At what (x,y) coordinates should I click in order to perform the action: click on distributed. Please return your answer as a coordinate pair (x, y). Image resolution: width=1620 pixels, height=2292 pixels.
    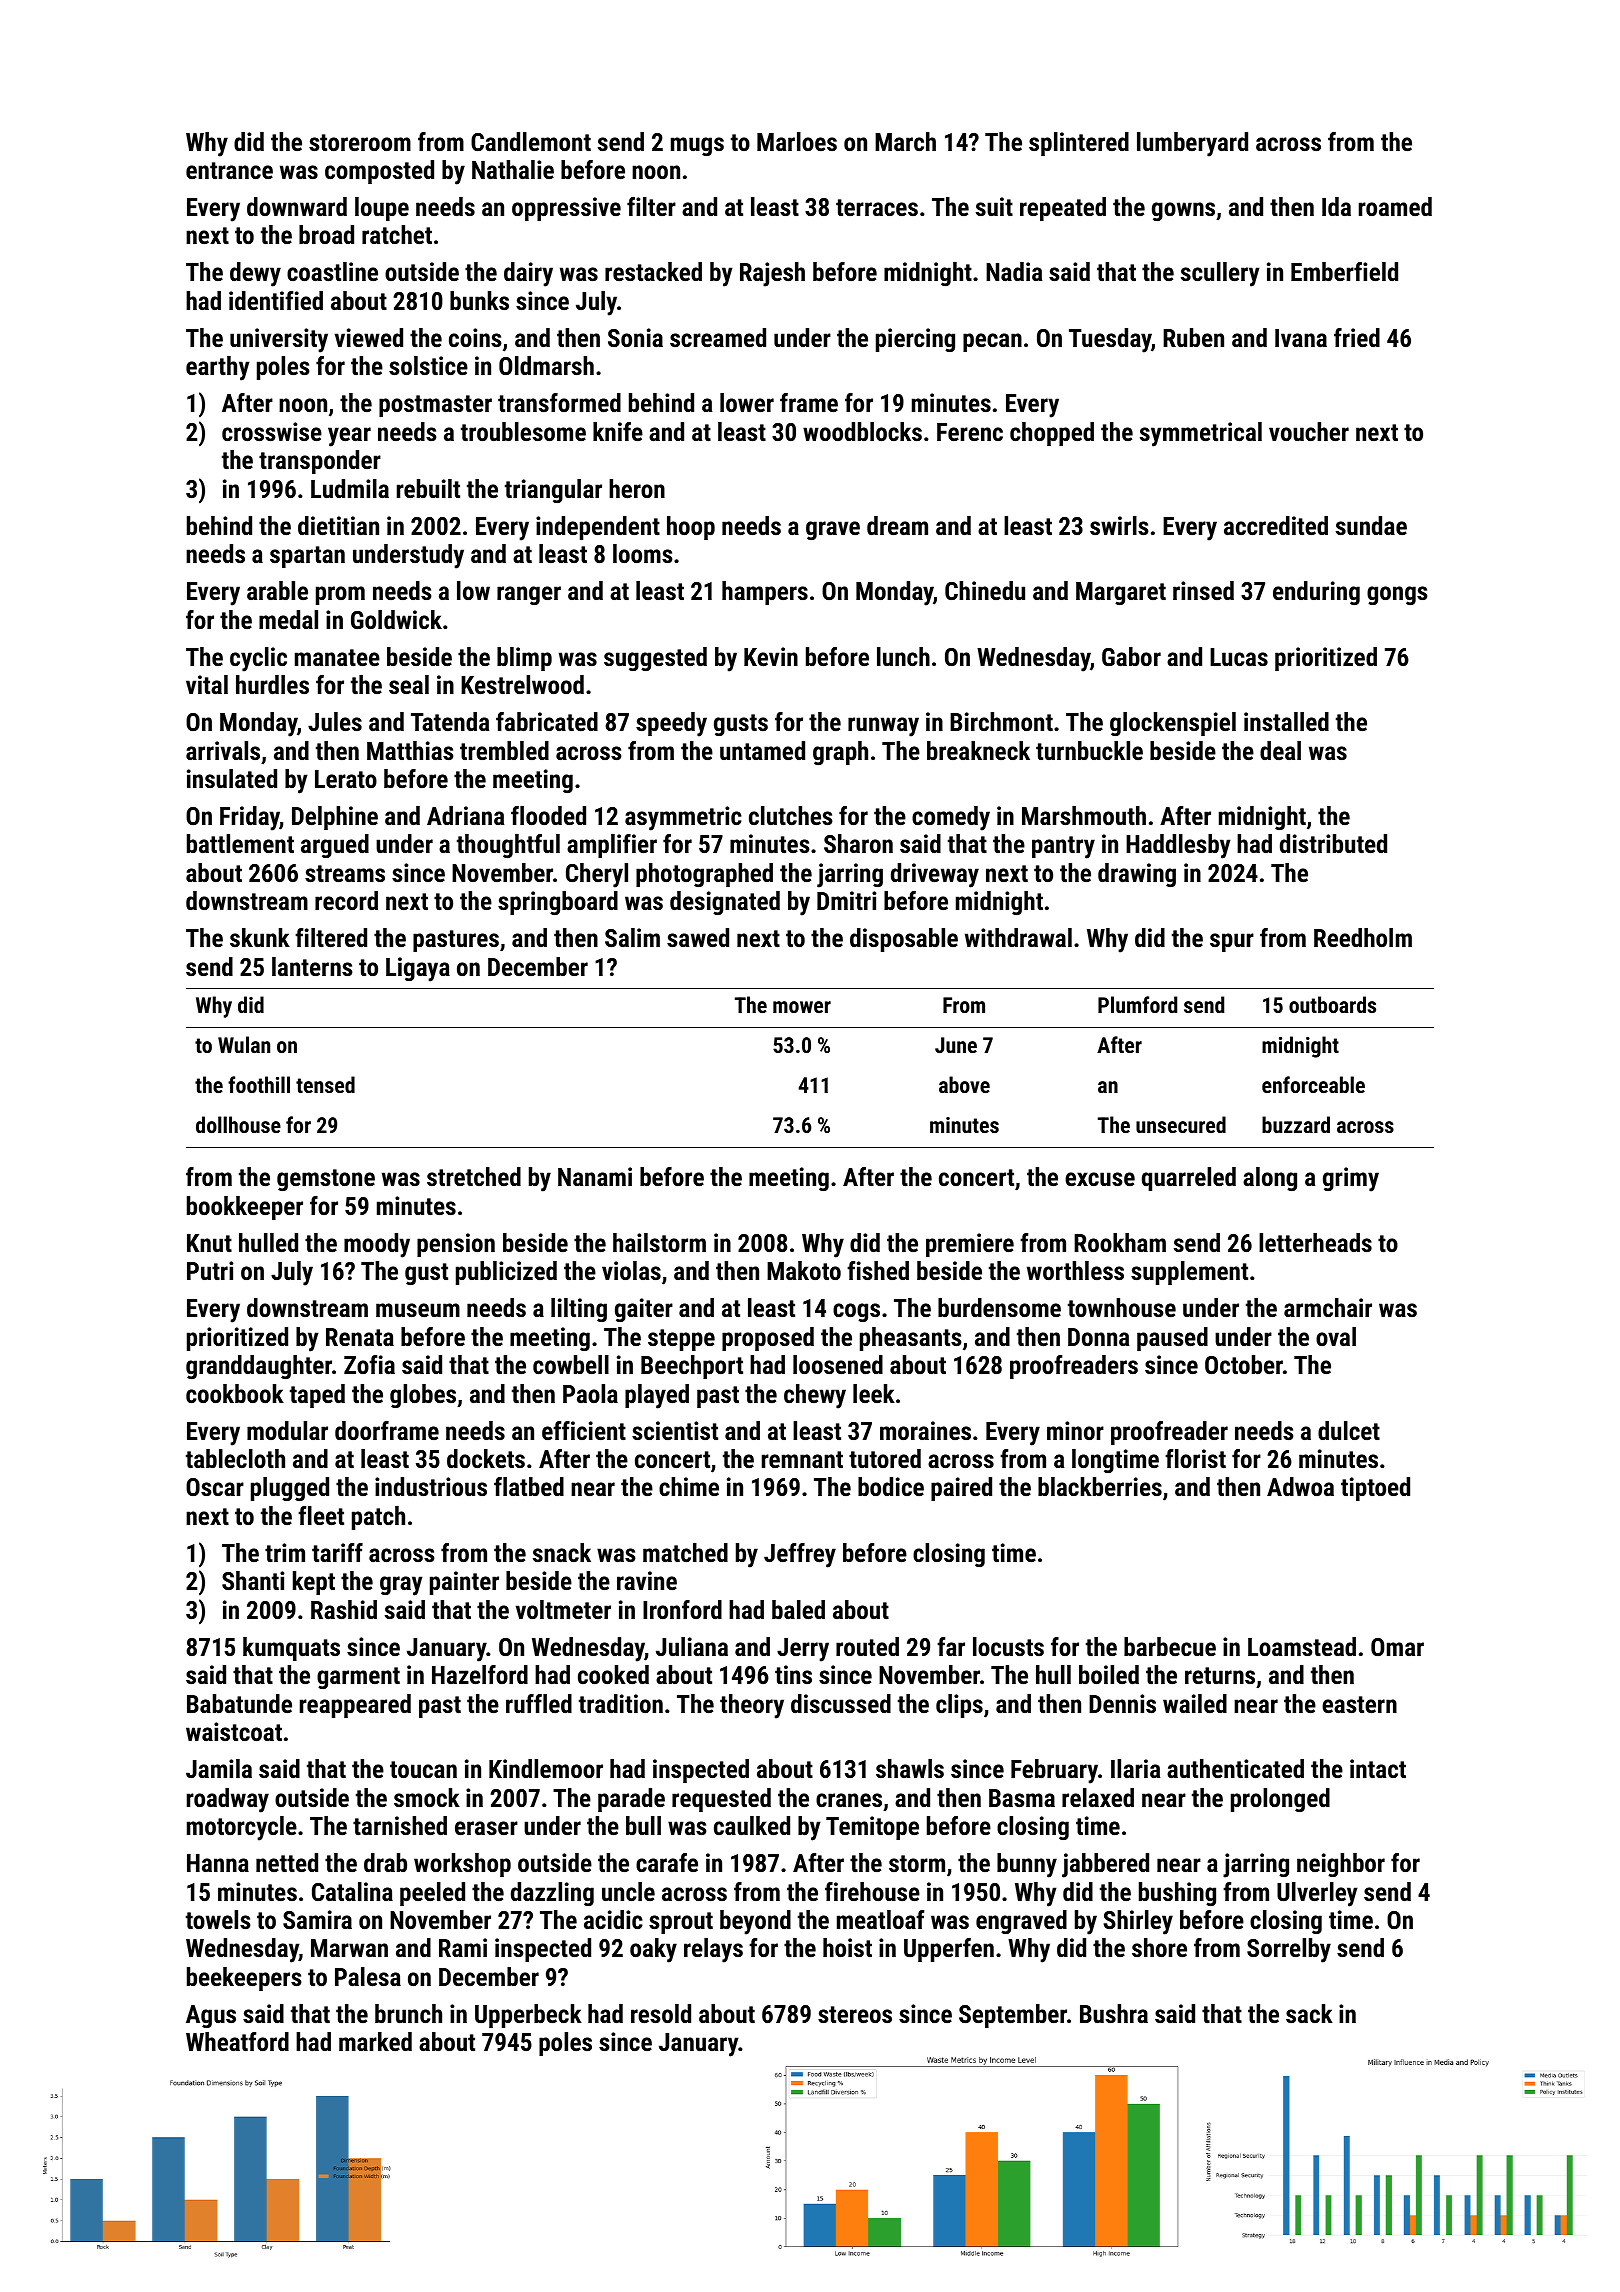
    Looking at the image, I should click on (1333, 843).
